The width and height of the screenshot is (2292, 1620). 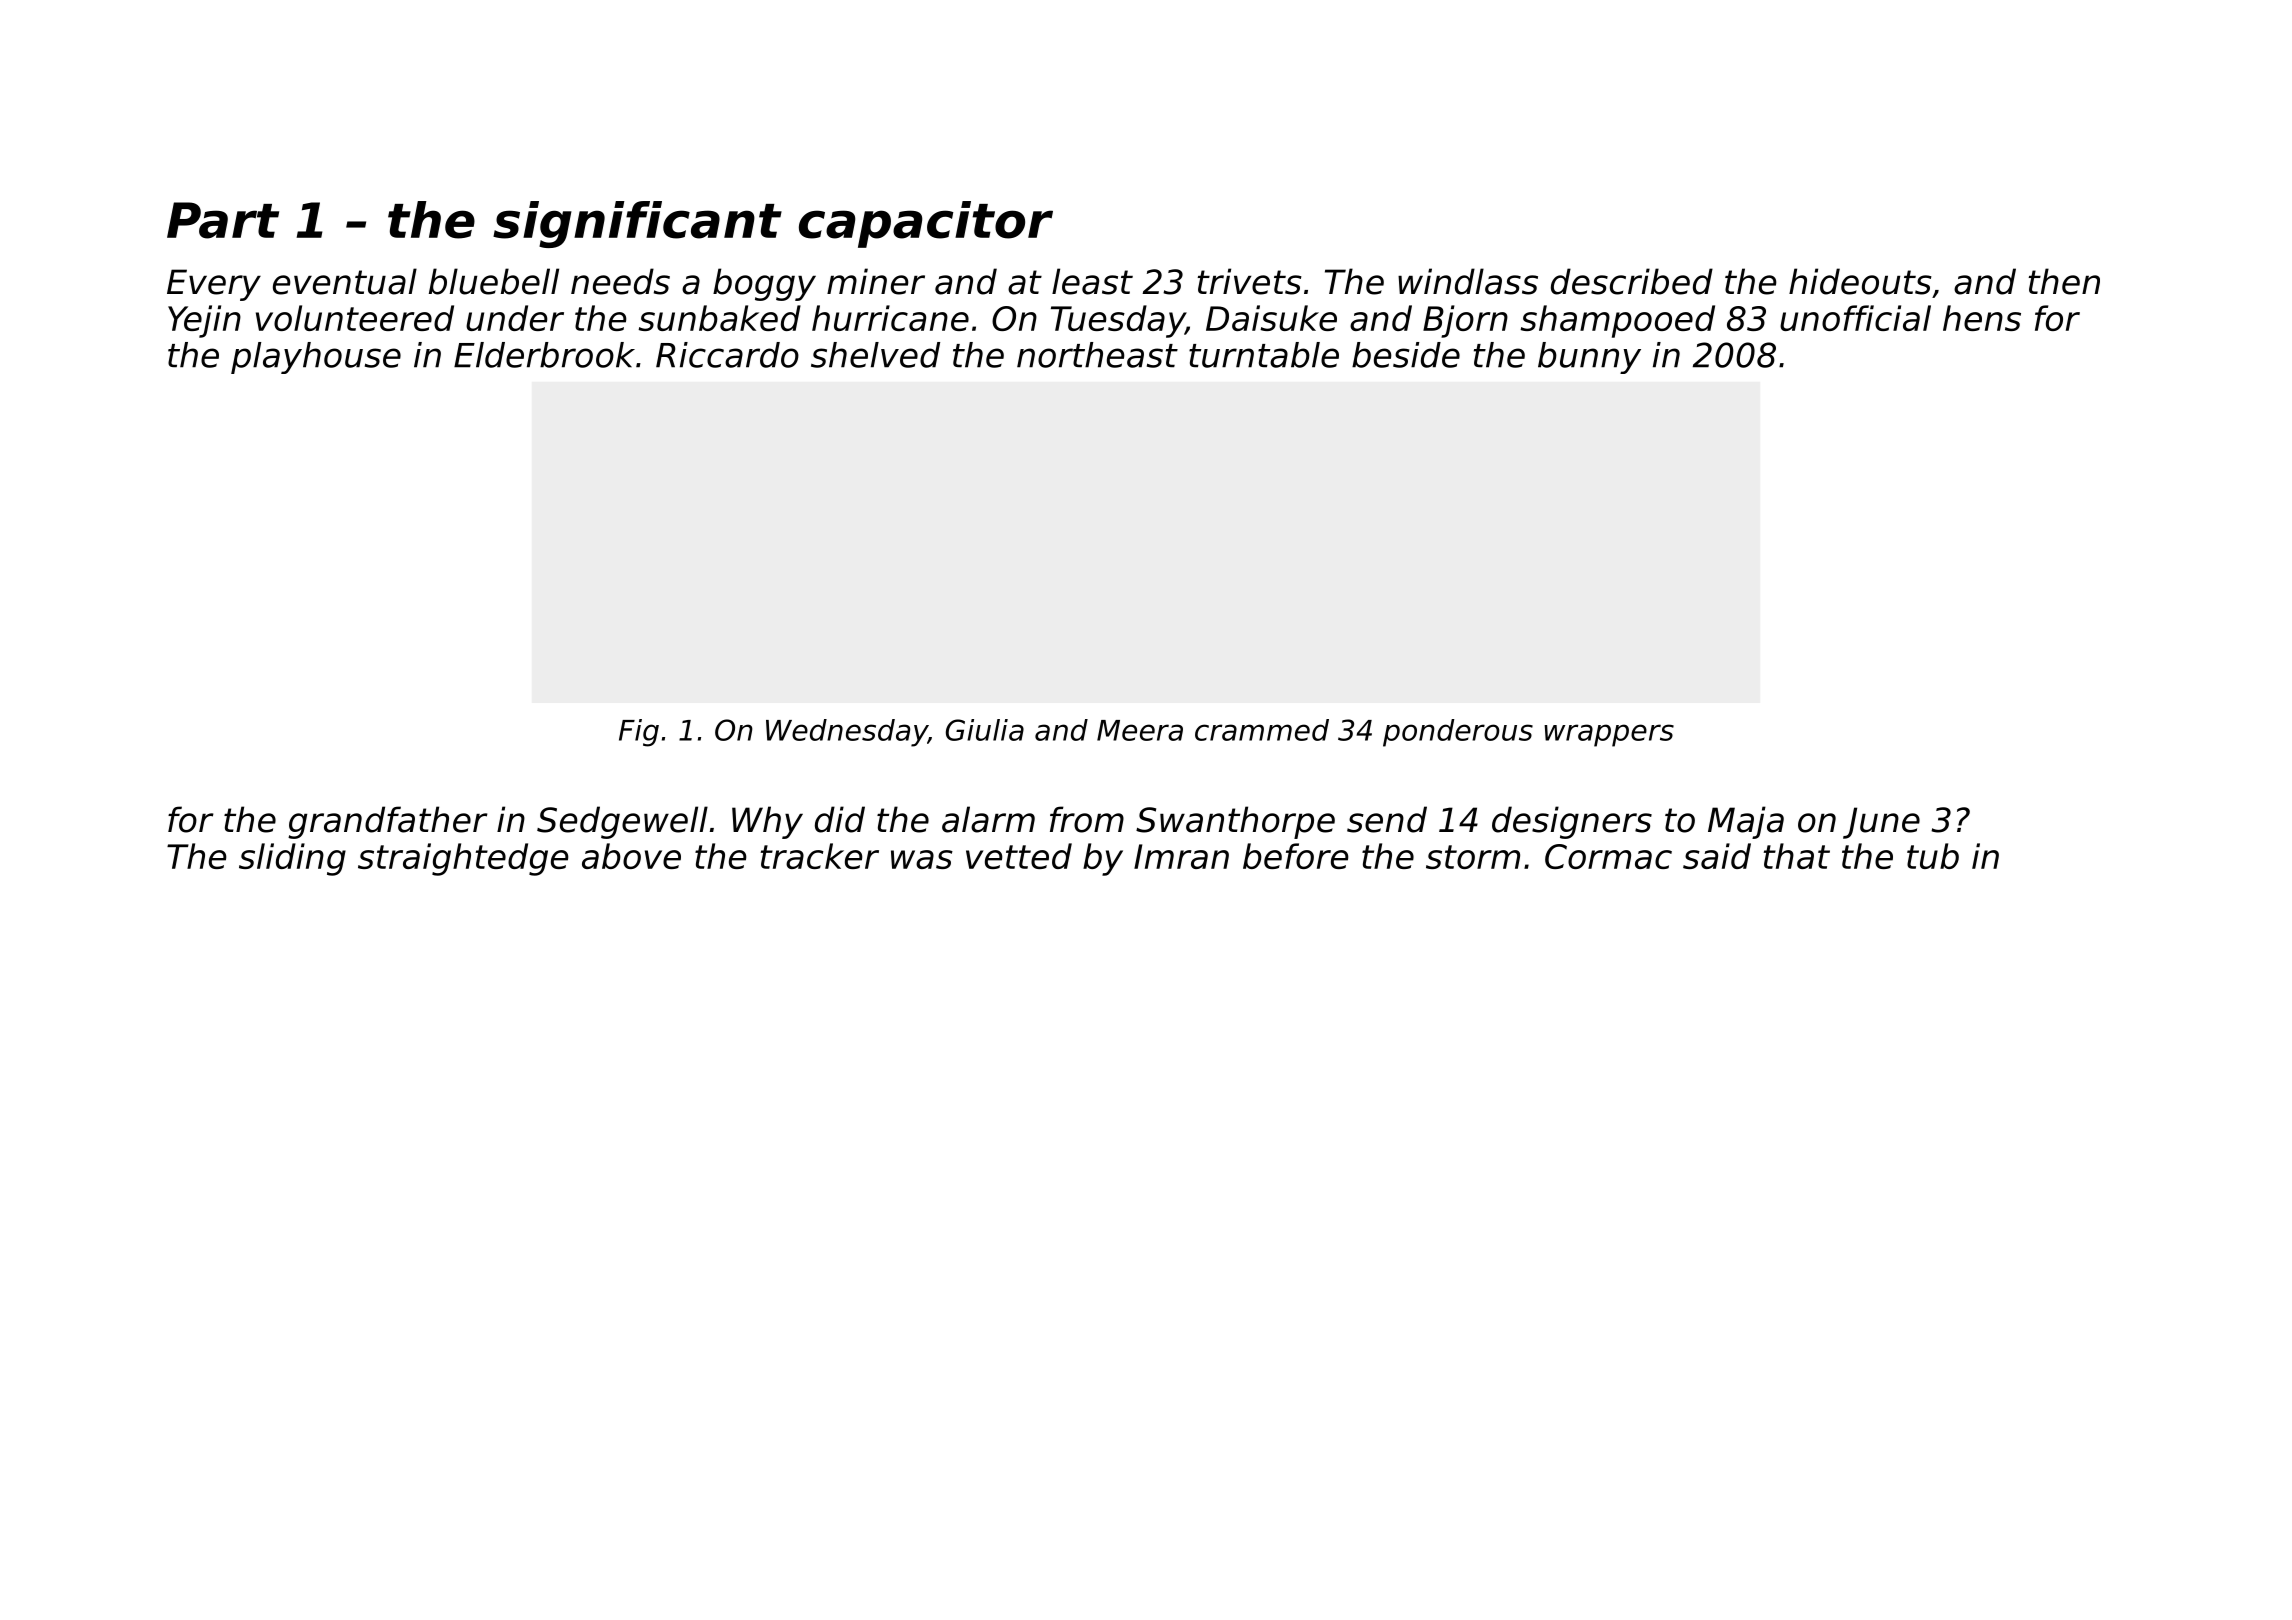 I want to click on Fig, so click(x=639, y=733).
